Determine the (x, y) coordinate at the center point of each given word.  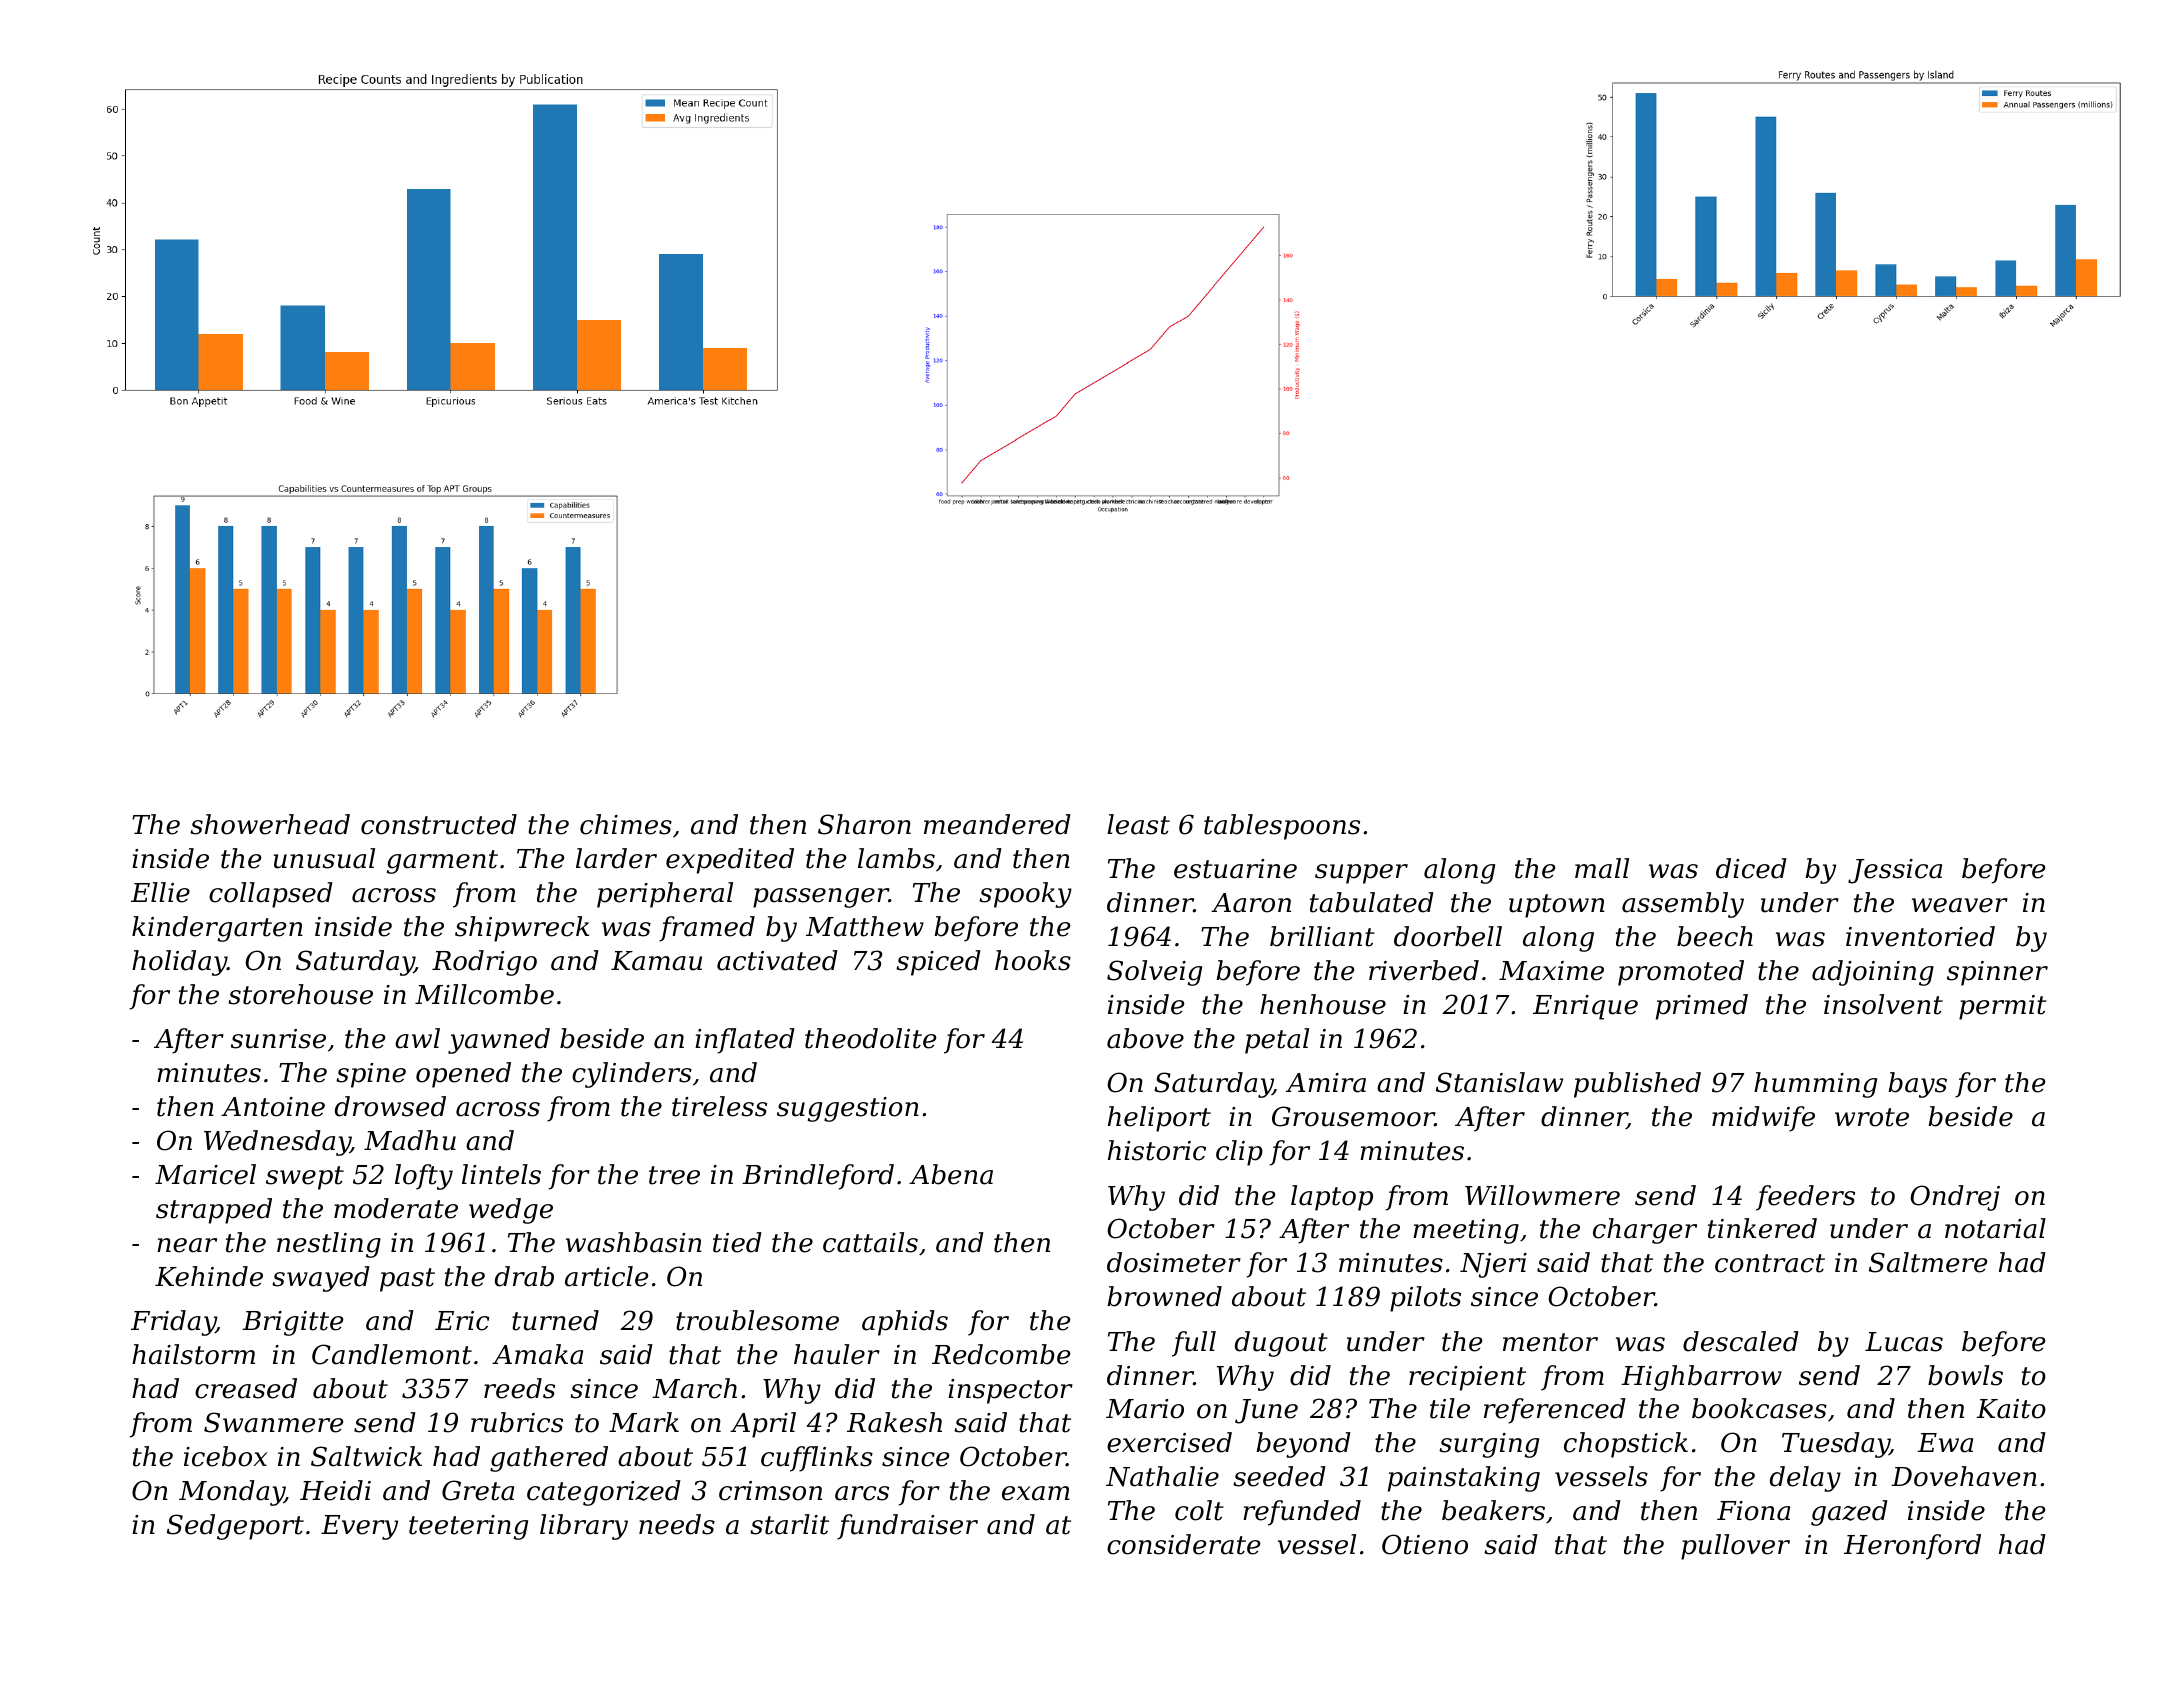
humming (1815, 1085)
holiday (179, 963)
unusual (324, 858)
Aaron (1251, 903)
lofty (424, 1177)
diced (1751, 868)
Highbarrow (1701, 1378)
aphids (905, 1323)
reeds (519, 1388)
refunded (1302, 1513)
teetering (468, 1527)
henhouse (1323, 1004)
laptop (1332, 1198)
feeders (1805, 1198)
